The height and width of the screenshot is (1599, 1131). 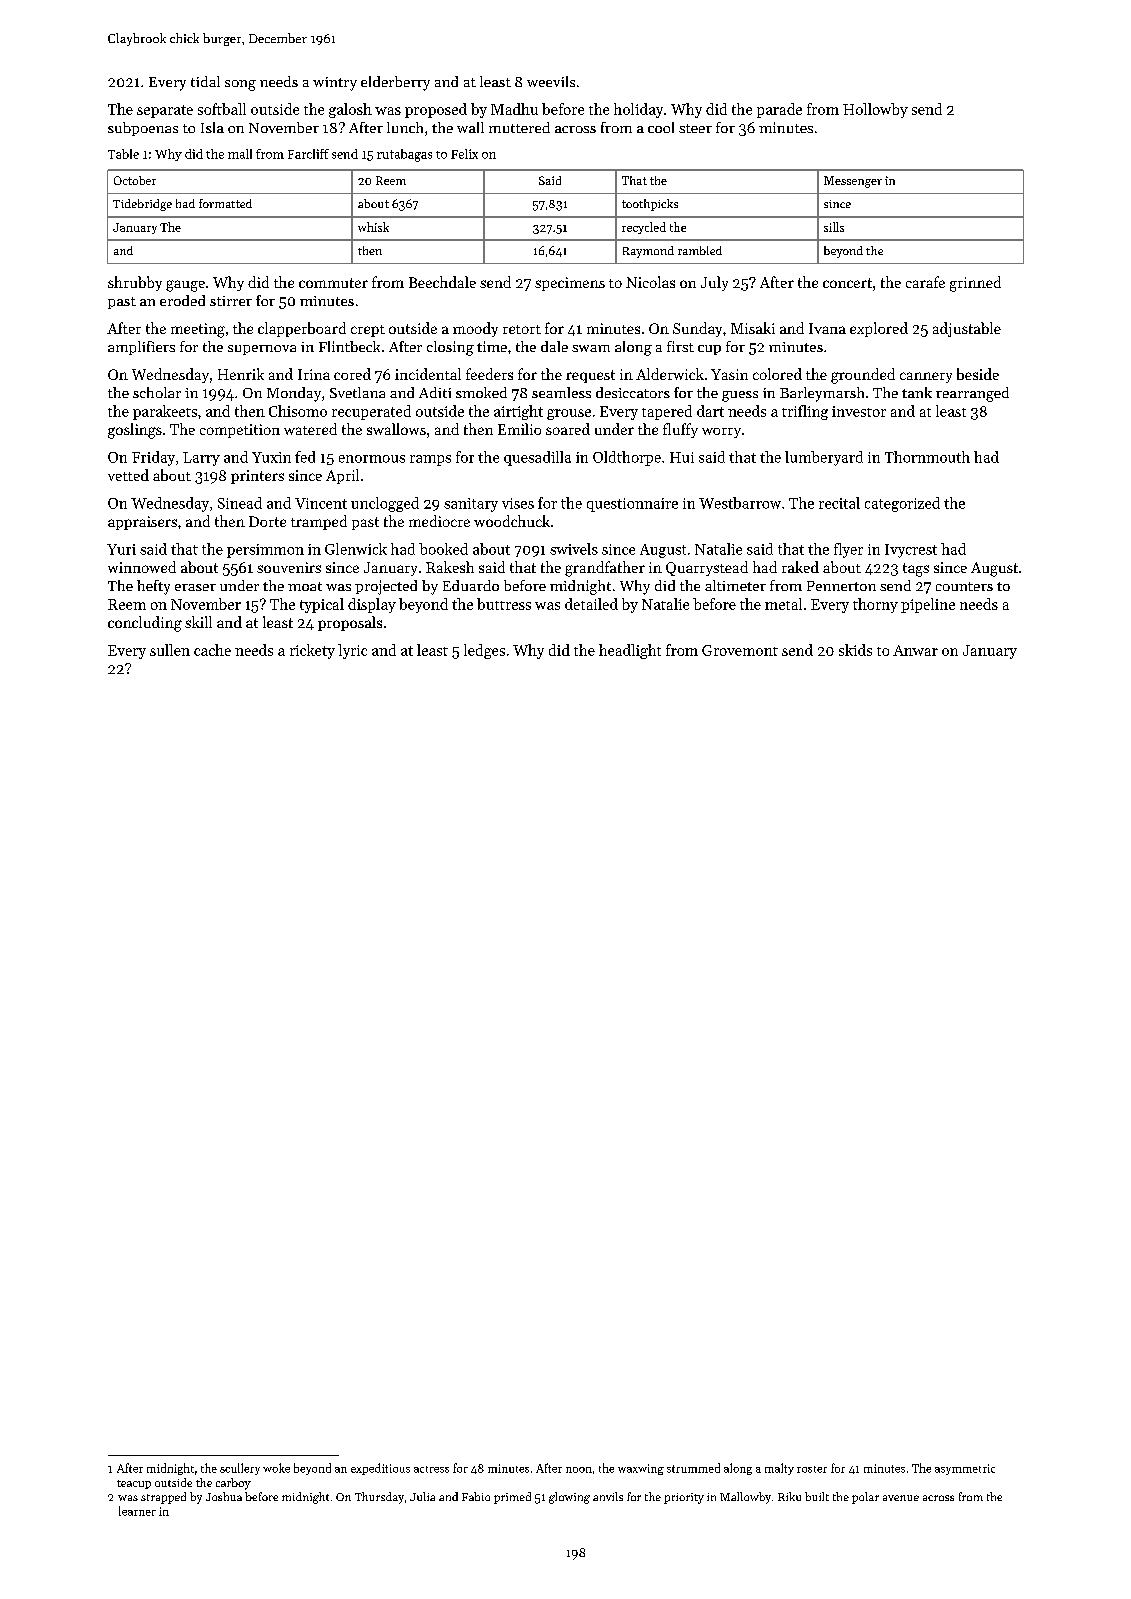 I want to click on Pennerton, so click(x=841, y=586).
